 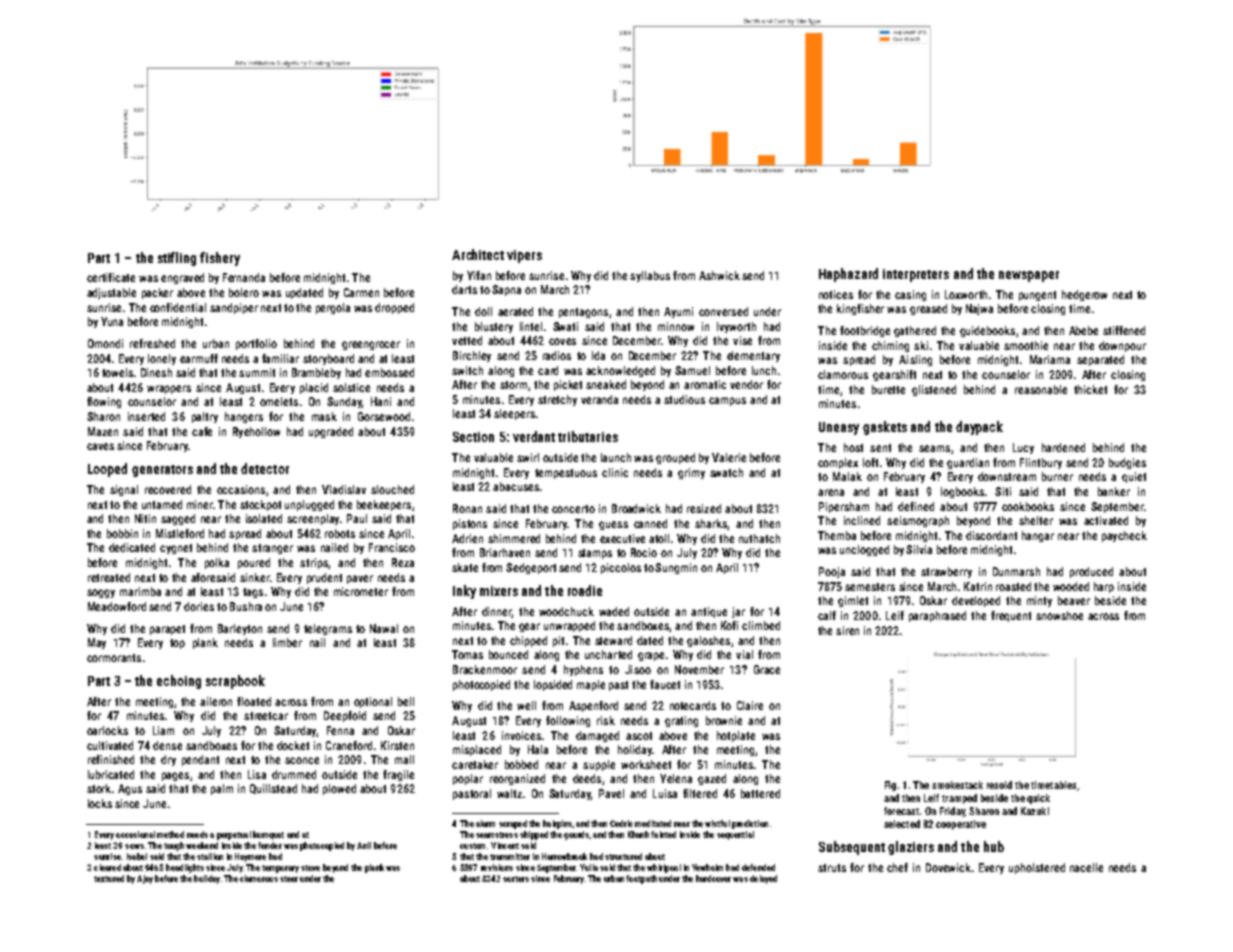 I want to click on footpath, so click(x=641, y=879).
